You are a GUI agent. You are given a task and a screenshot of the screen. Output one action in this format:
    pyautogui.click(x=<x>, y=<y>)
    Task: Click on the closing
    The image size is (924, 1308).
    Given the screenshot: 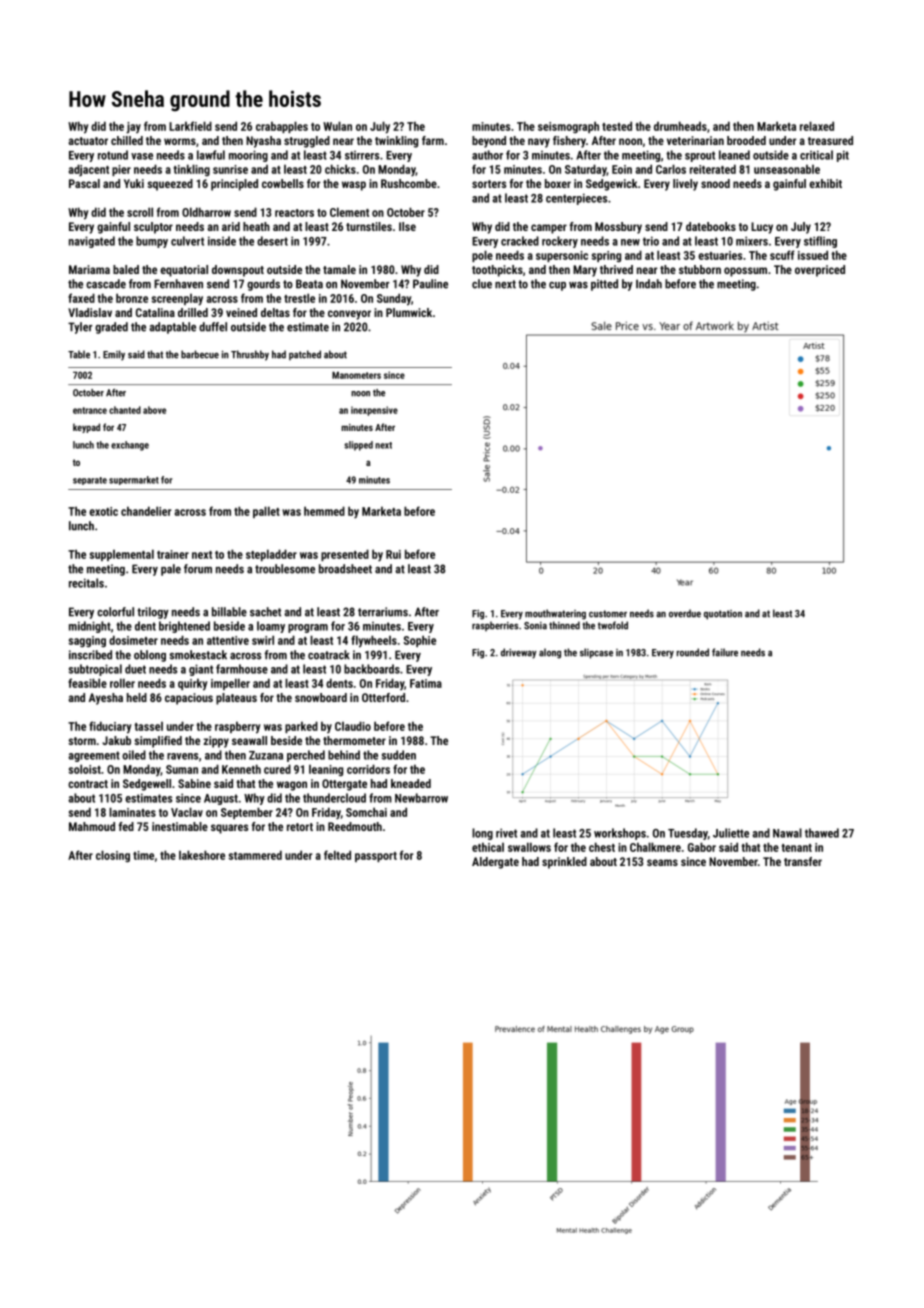 What is the action you would take?
    pyautogui.click(x=113, y=856)
